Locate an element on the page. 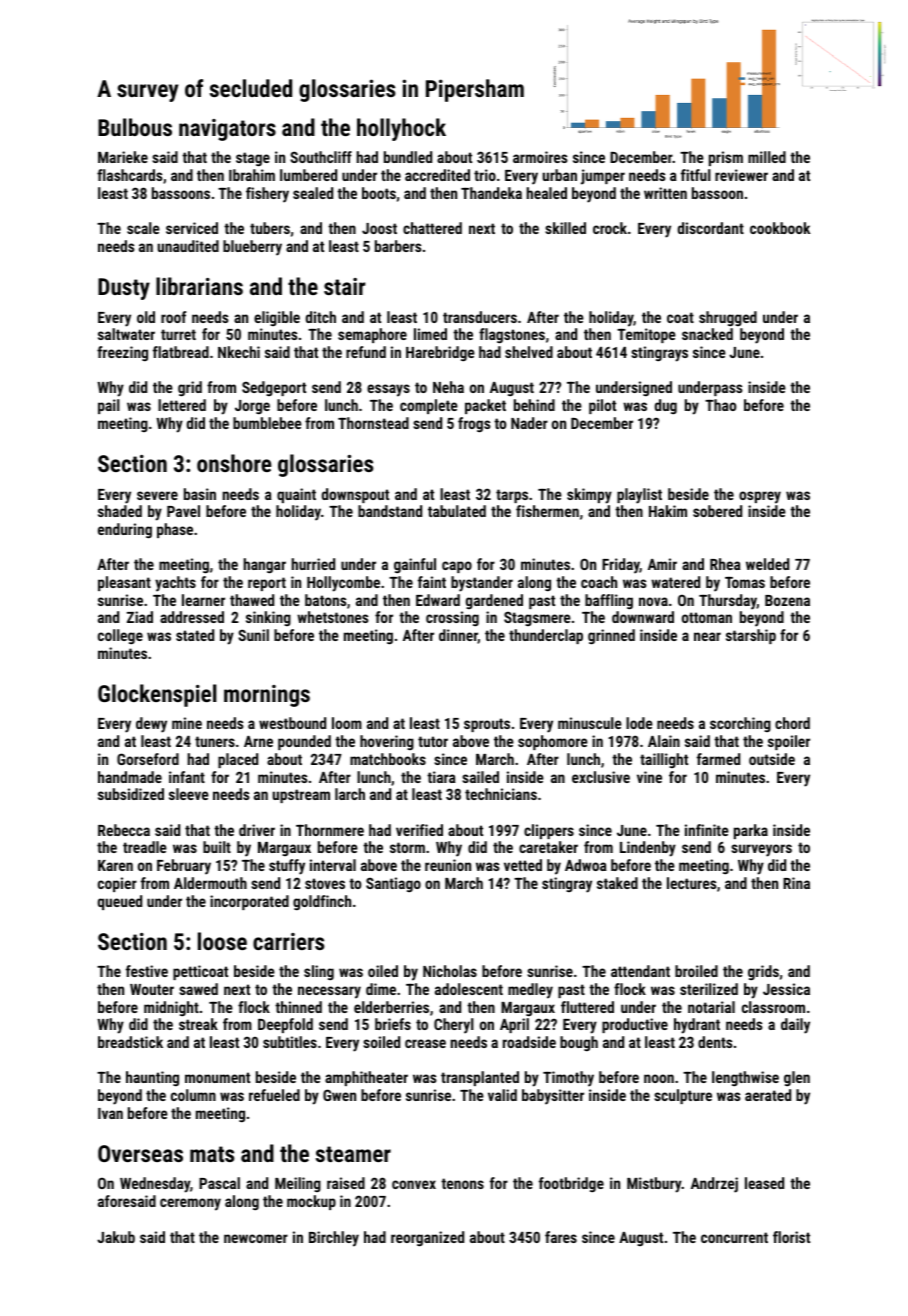 The image size is (908, 1316). scale is located at coordinates (143, 228).
